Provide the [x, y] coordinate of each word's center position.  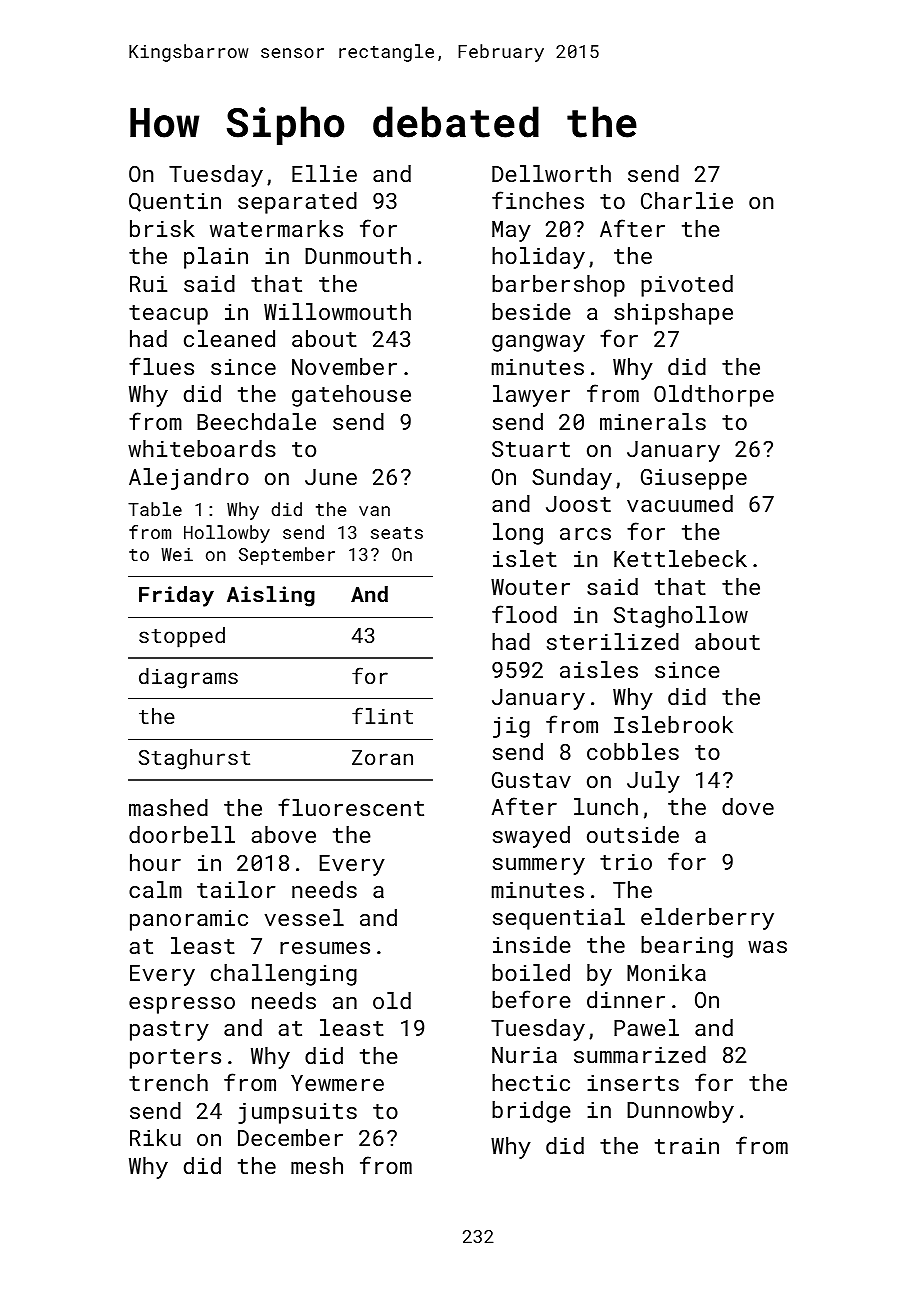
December [290, 1137]
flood [524, 614]
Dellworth [551, 173]
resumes [325, 948]
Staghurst [194, 759]
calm [155, 889]
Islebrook [673, 724]
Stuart [531, 449]
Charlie [687, 200]
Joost [578, 504]
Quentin [175, 202]
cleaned [229, 338]
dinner [626, 999]
